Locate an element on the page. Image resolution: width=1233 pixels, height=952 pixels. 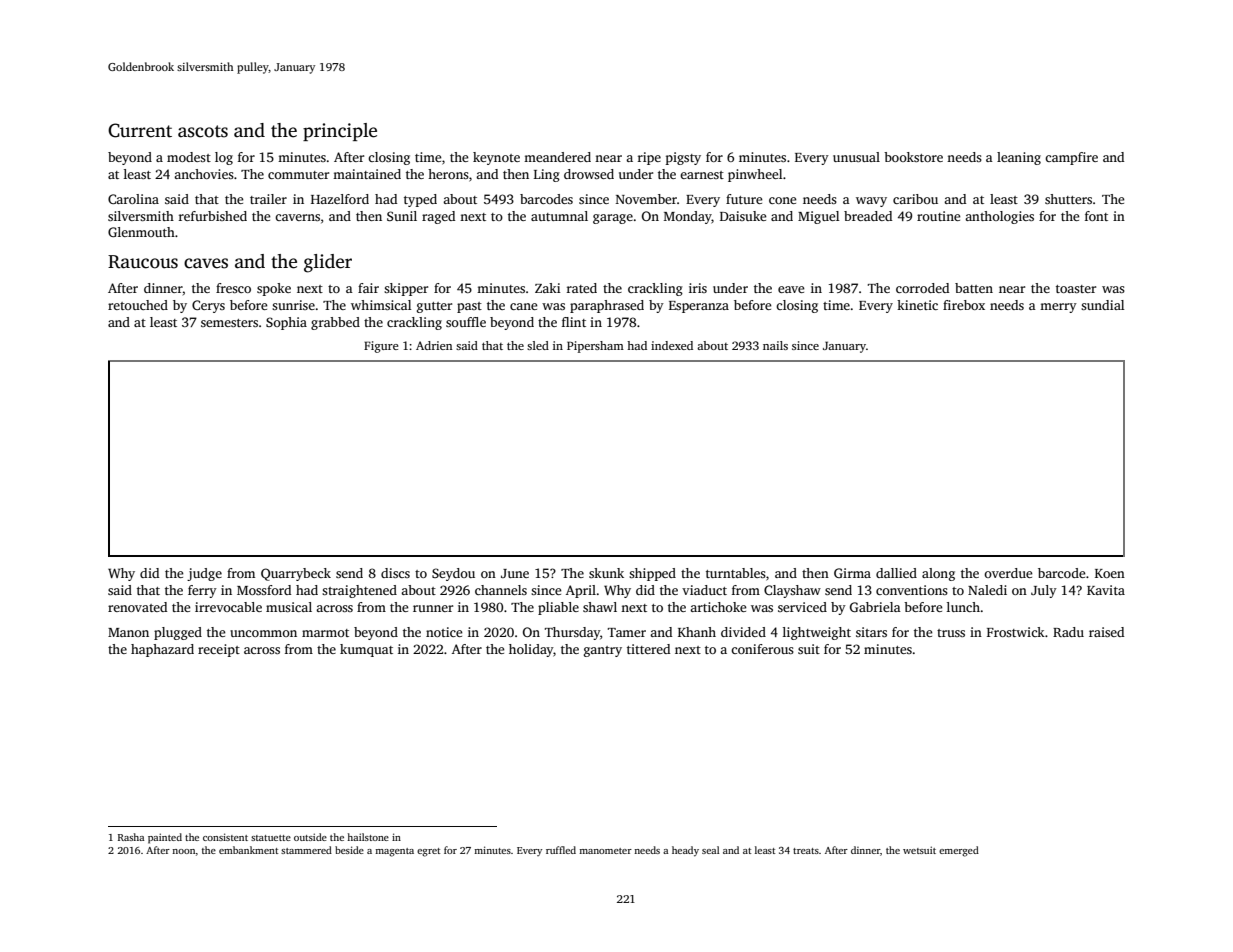
renovated is located at coordinates (137, 607).
